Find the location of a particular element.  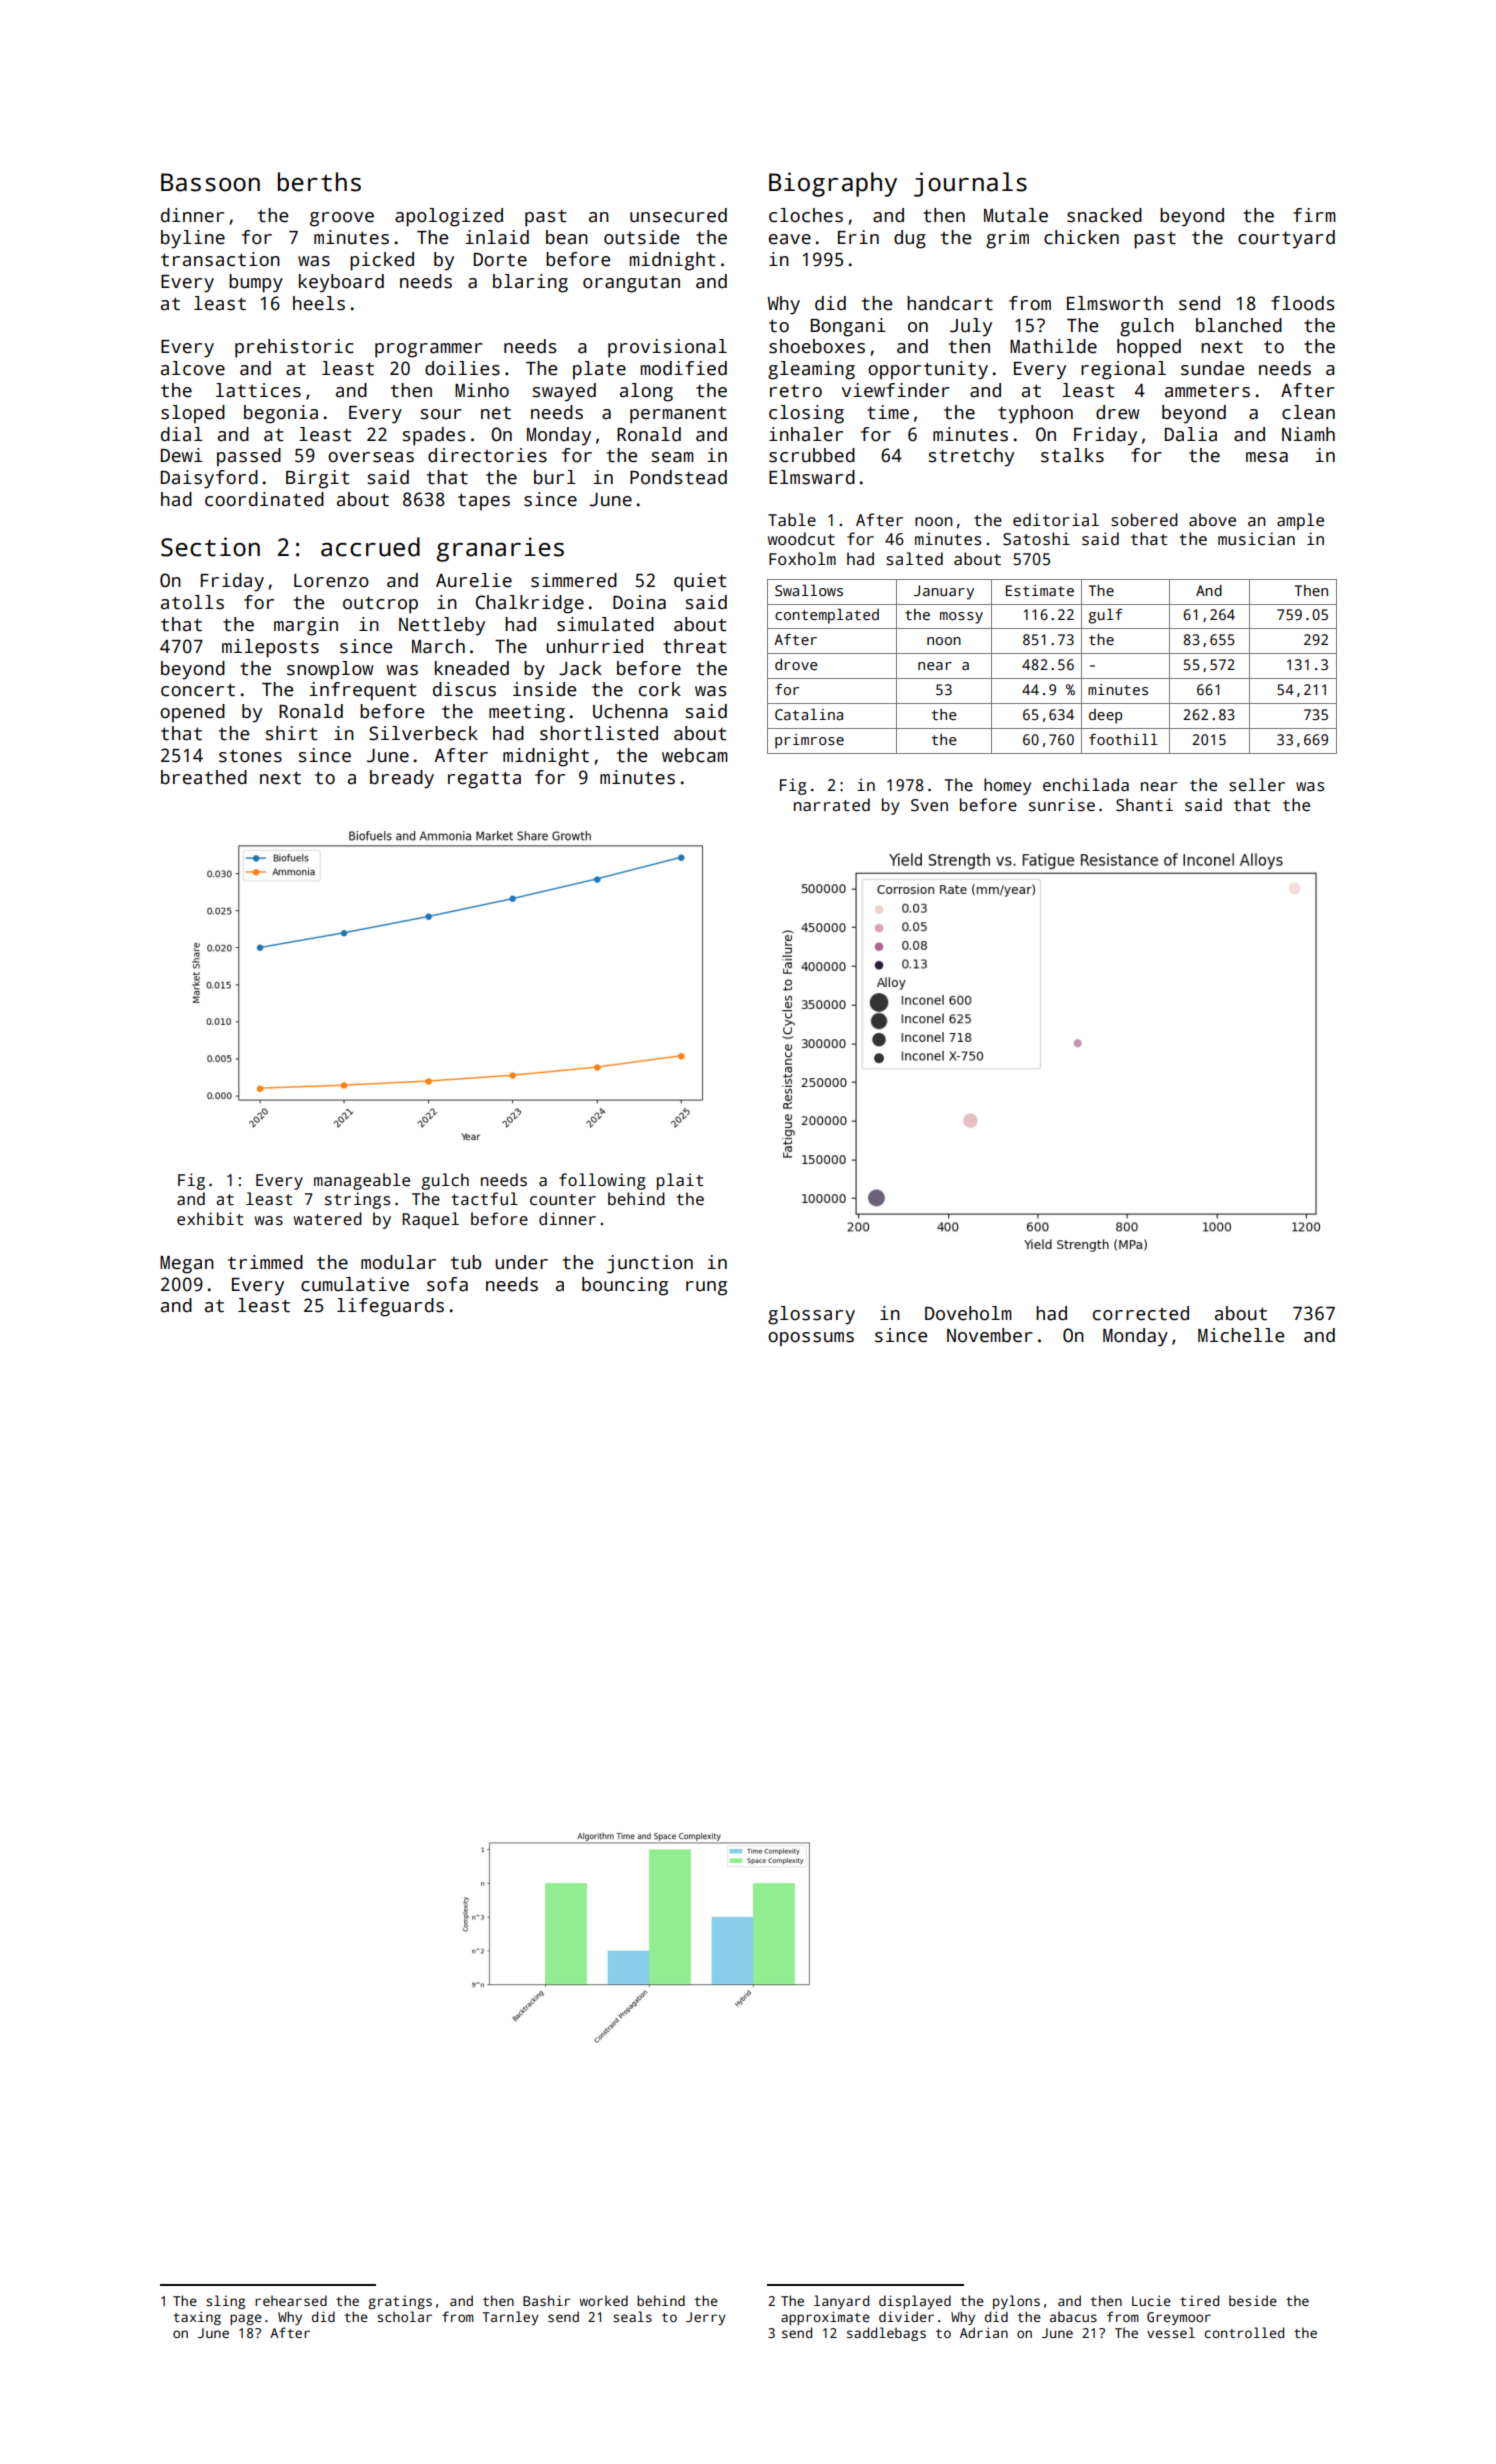

sobered is located at coordinates (1144, 520).
